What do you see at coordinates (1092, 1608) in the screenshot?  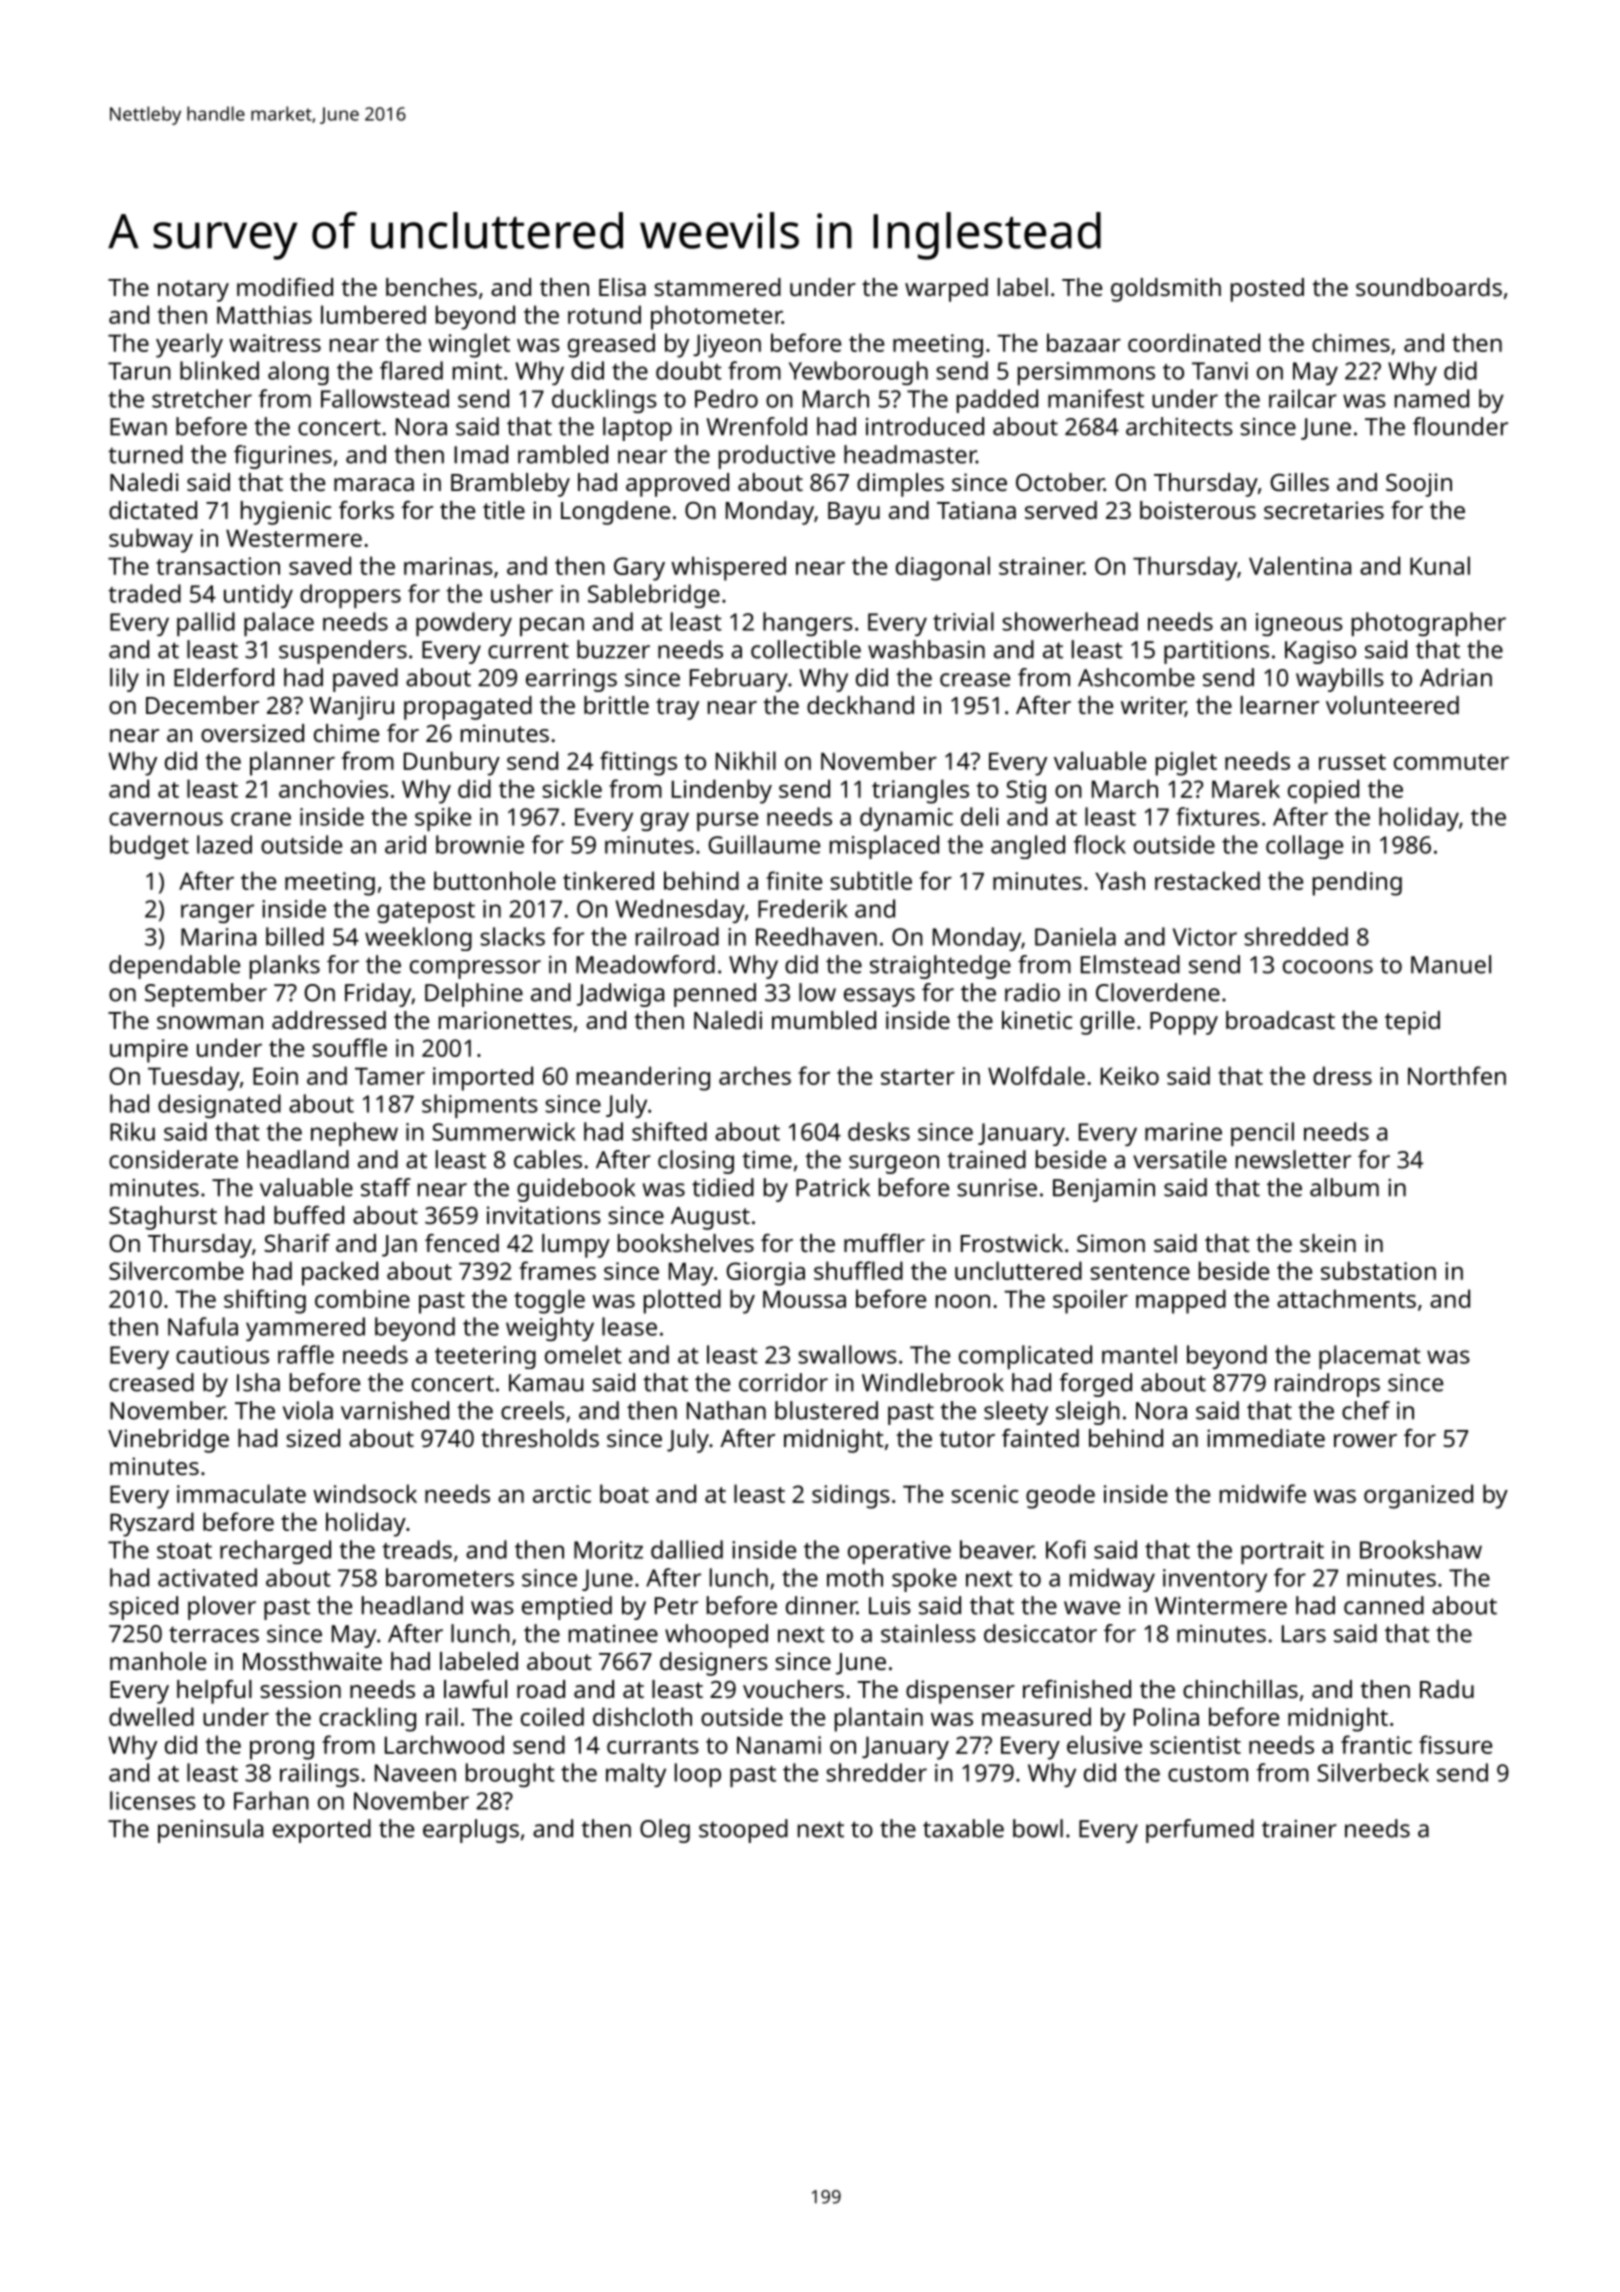 I see `wave` at bounding box center [1092, 1608].
